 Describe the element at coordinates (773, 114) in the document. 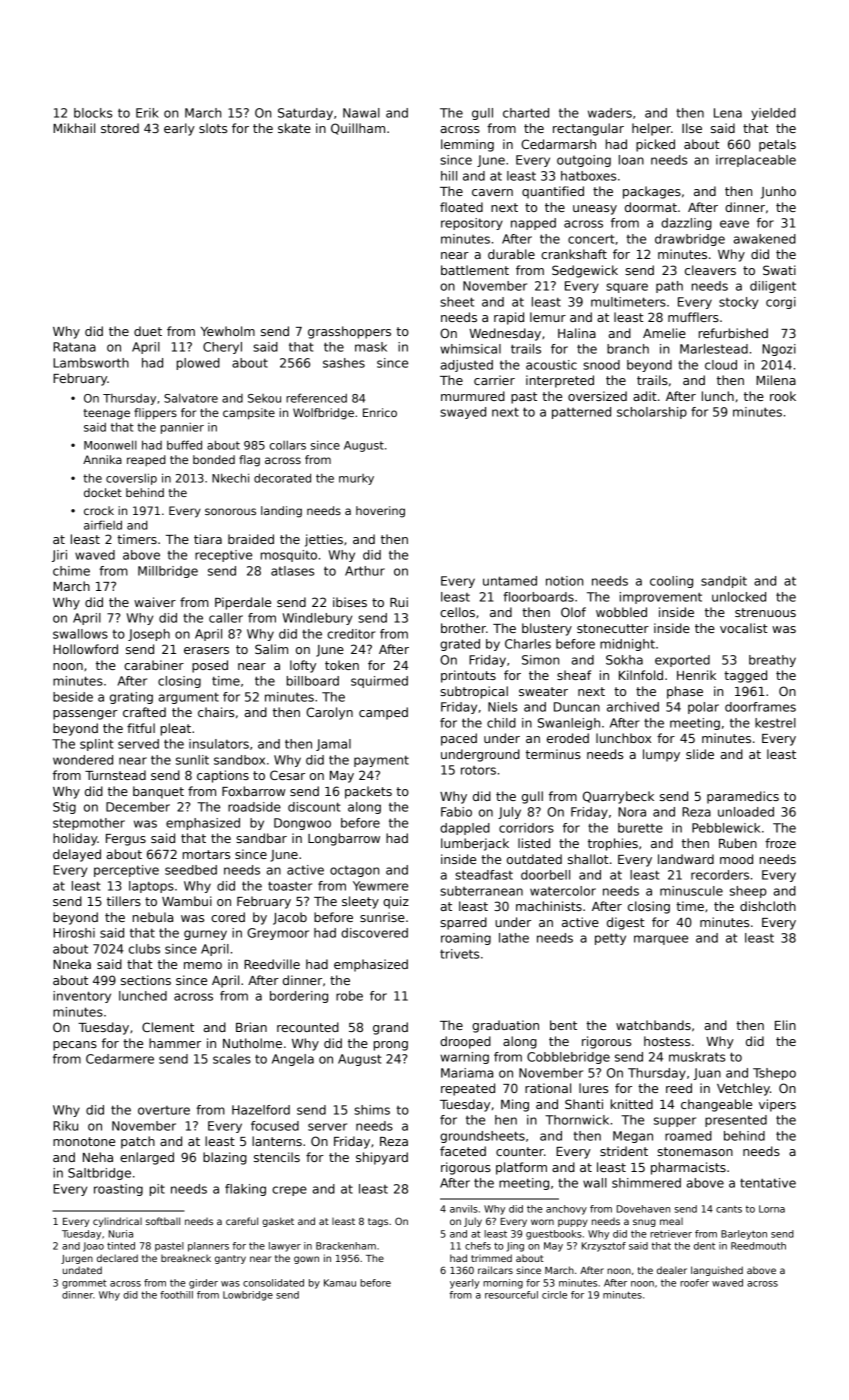

I see `yielded` at that location.
